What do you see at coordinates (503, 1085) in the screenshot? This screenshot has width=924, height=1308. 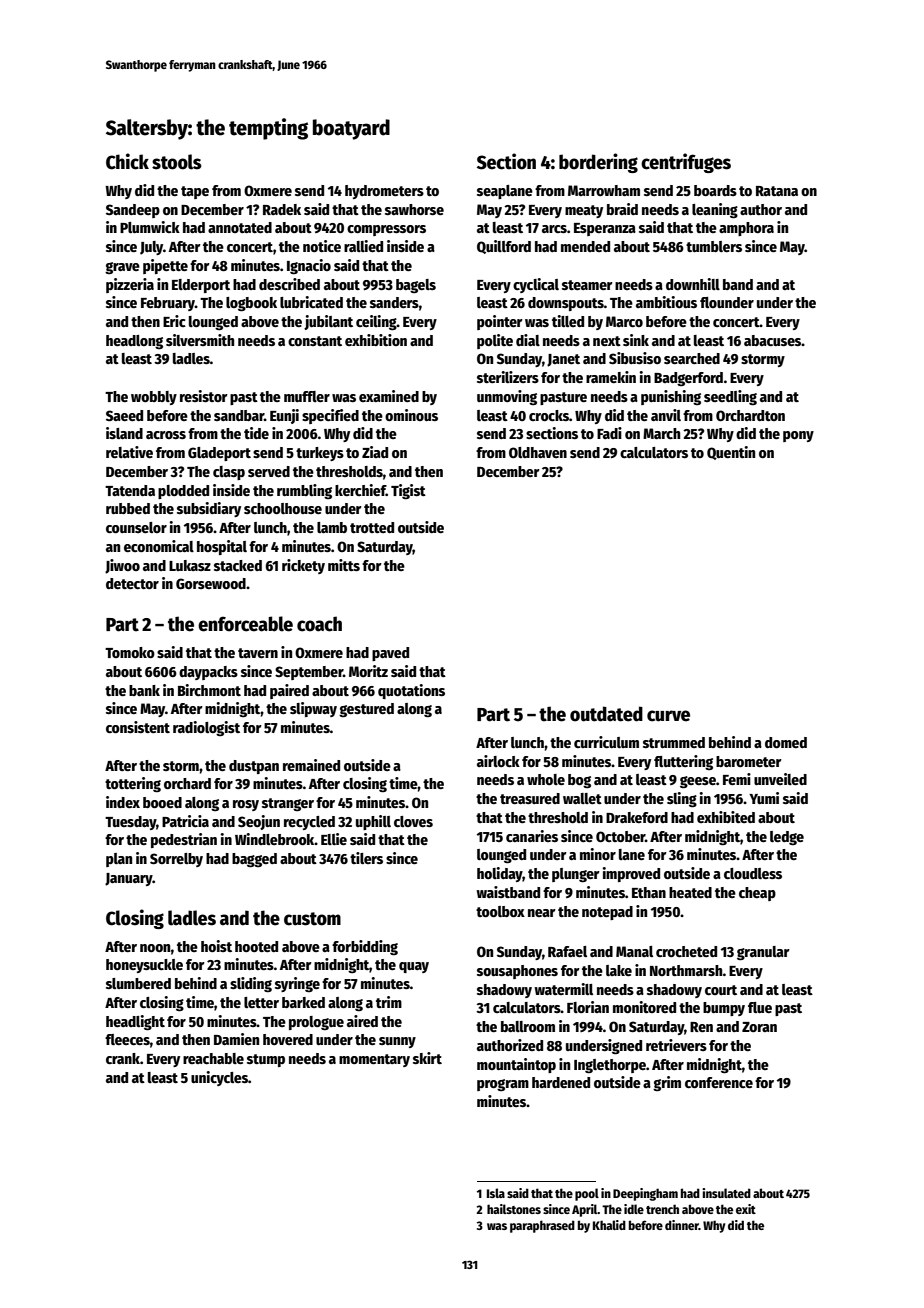 I see `program` at bounding box center [503, 1085].
